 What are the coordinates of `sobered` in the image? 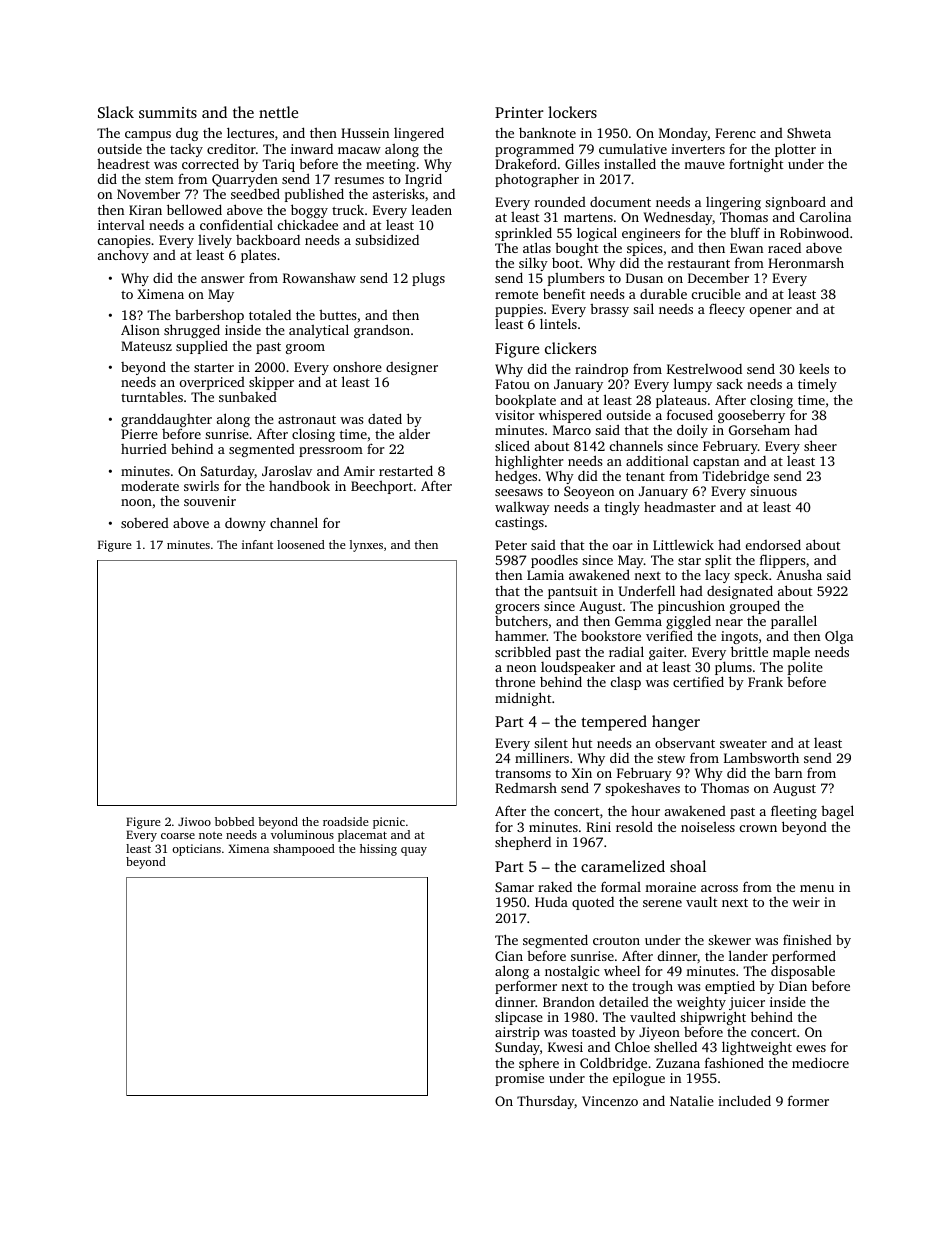 It's located at (145, 523).
